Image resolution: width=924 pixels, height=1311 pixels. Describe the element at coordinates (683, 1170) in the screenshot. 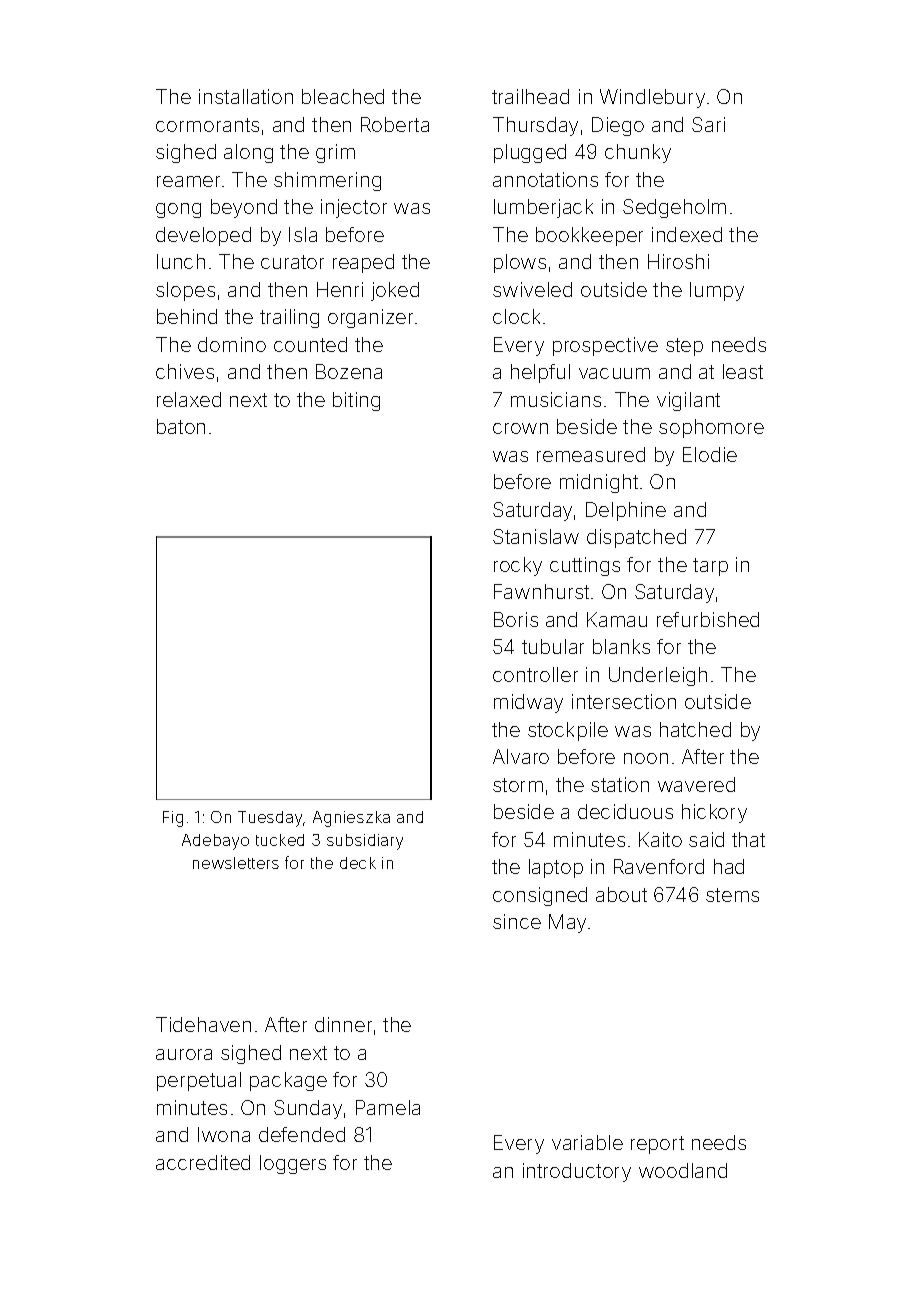

I see `woodland` at that location.
